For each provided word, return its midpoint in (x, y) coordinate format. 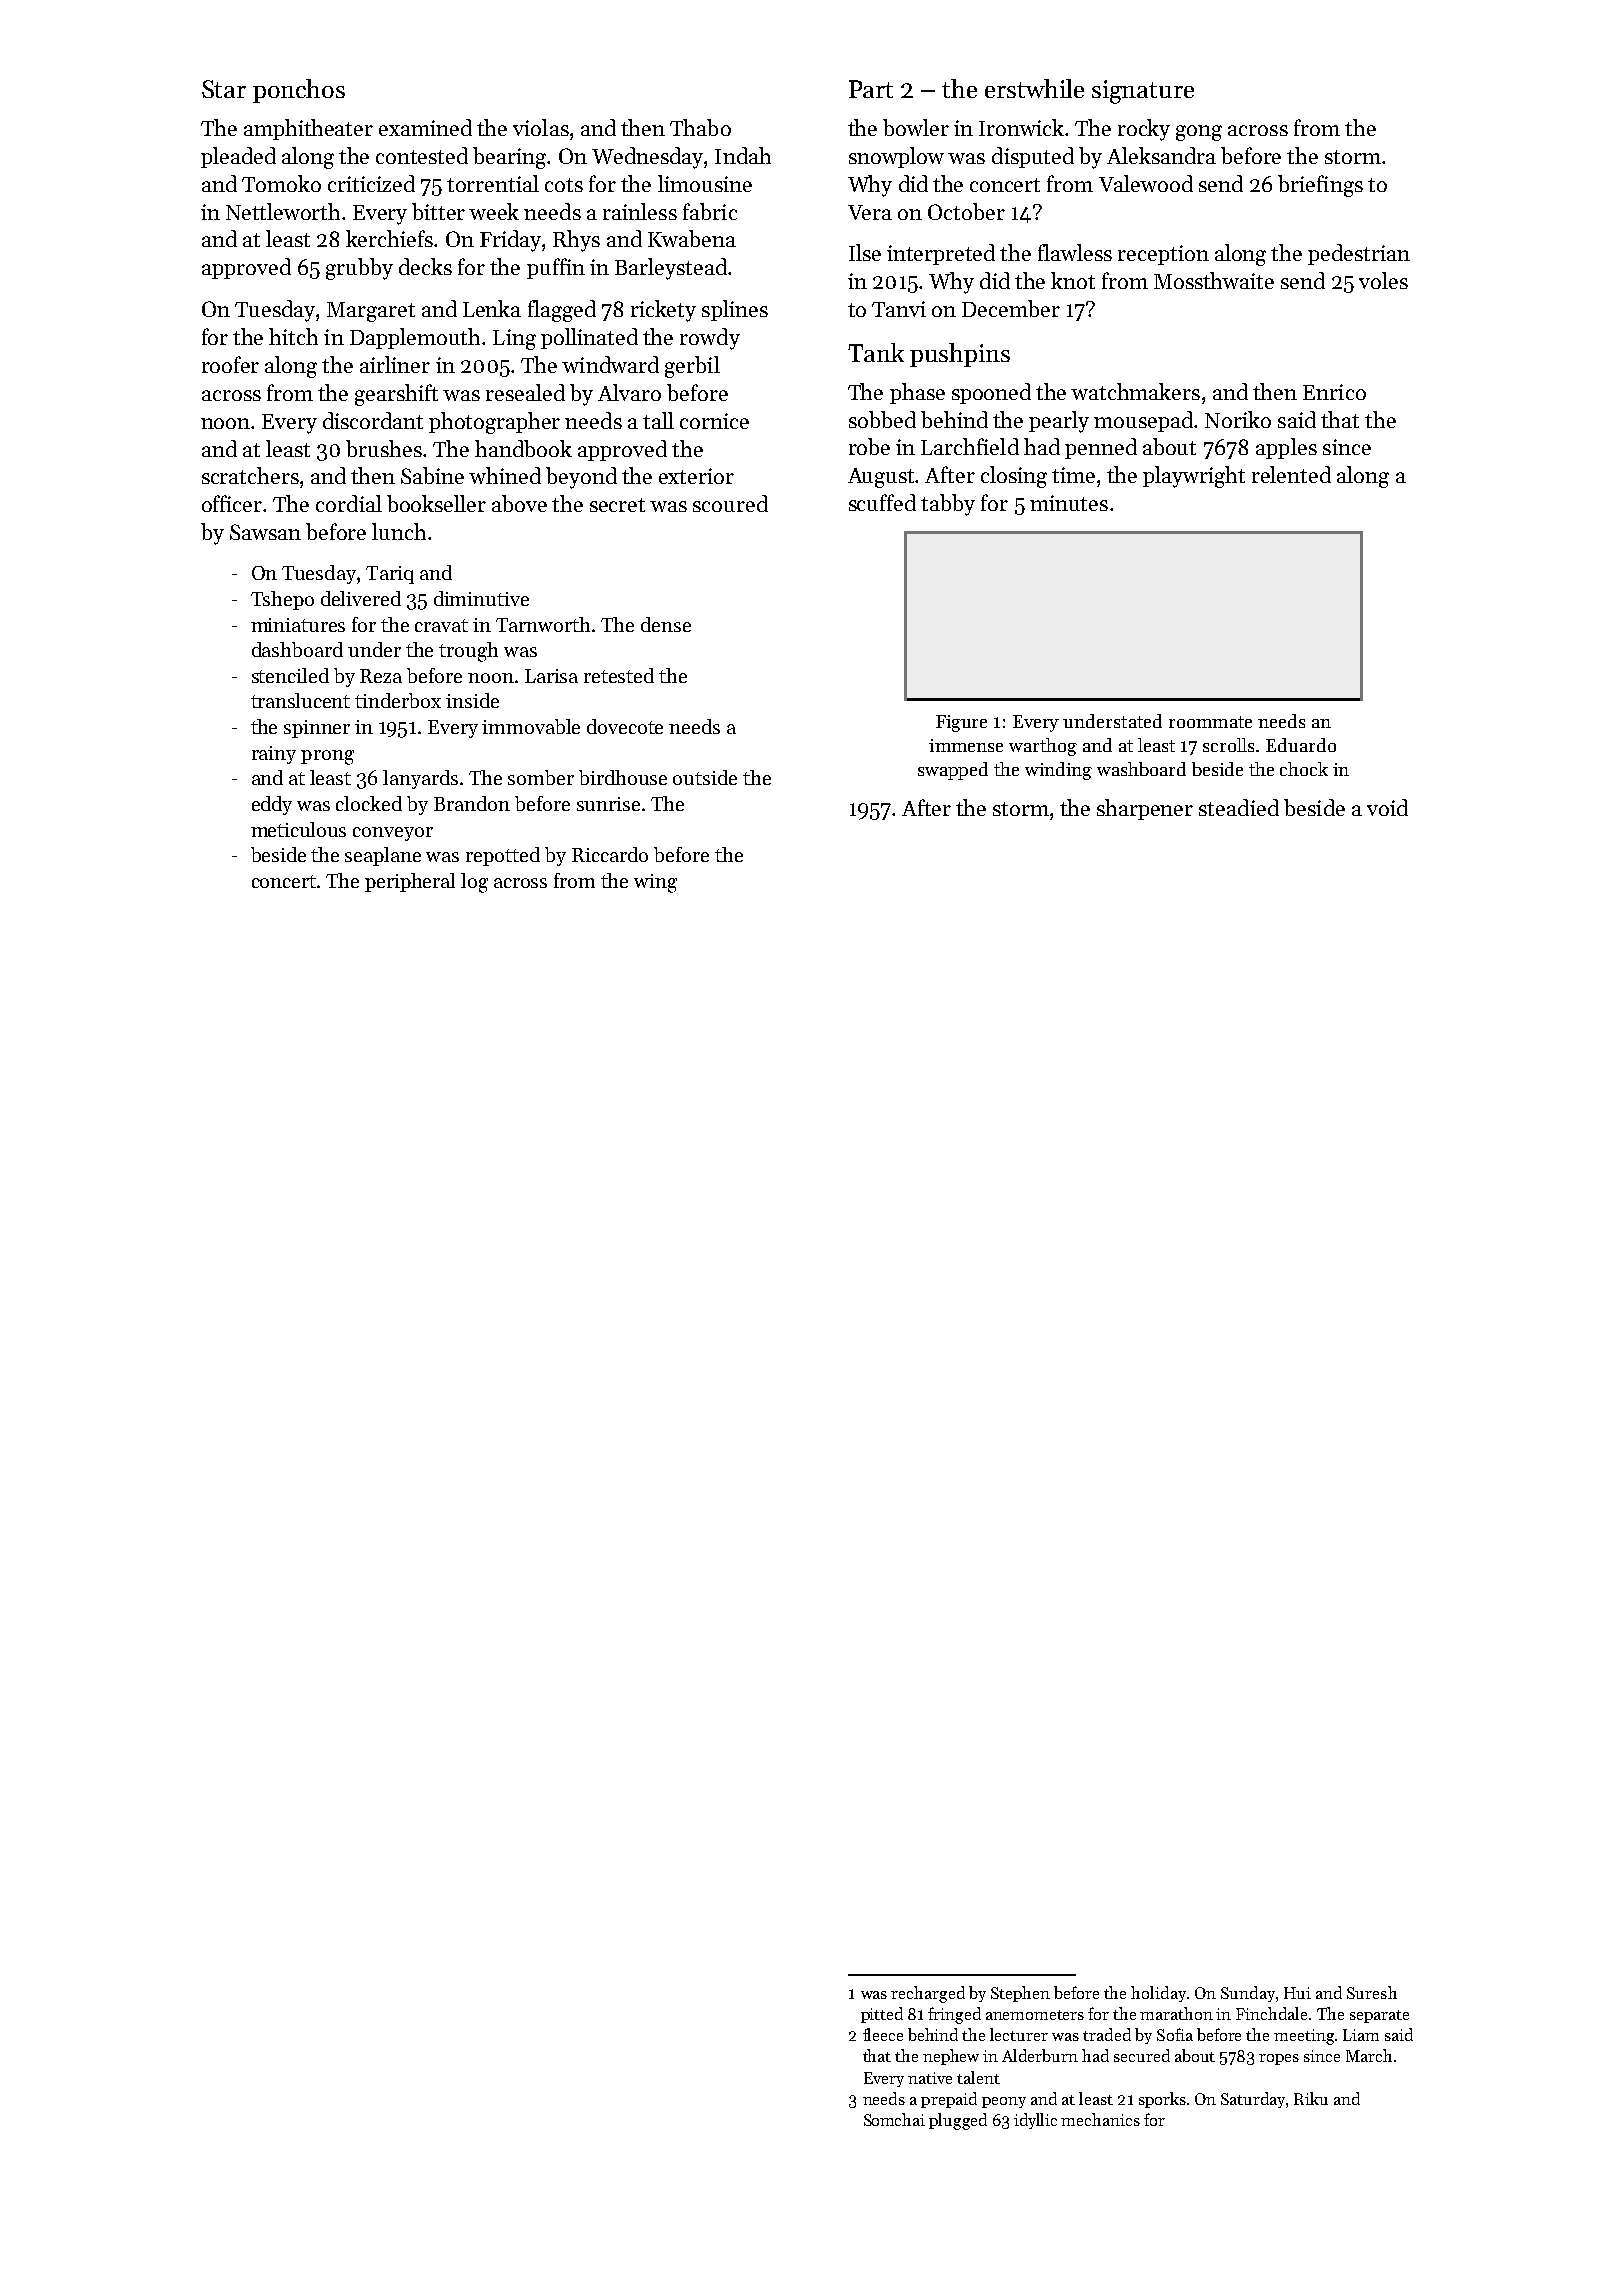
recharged (928, 1994)
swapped (953, 771)
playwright (1194, 477)
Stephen (1020, 1994)
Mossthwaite (1214, 280)
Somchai (894, 2119)
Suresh (1372, 1992)
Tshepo (282, 600)
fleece (883, 2034)
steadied (1239, 807)
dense (666, 624)
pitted (882, 2015)
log (474, 883)
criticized (371, 183)
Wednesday (647, 158)
